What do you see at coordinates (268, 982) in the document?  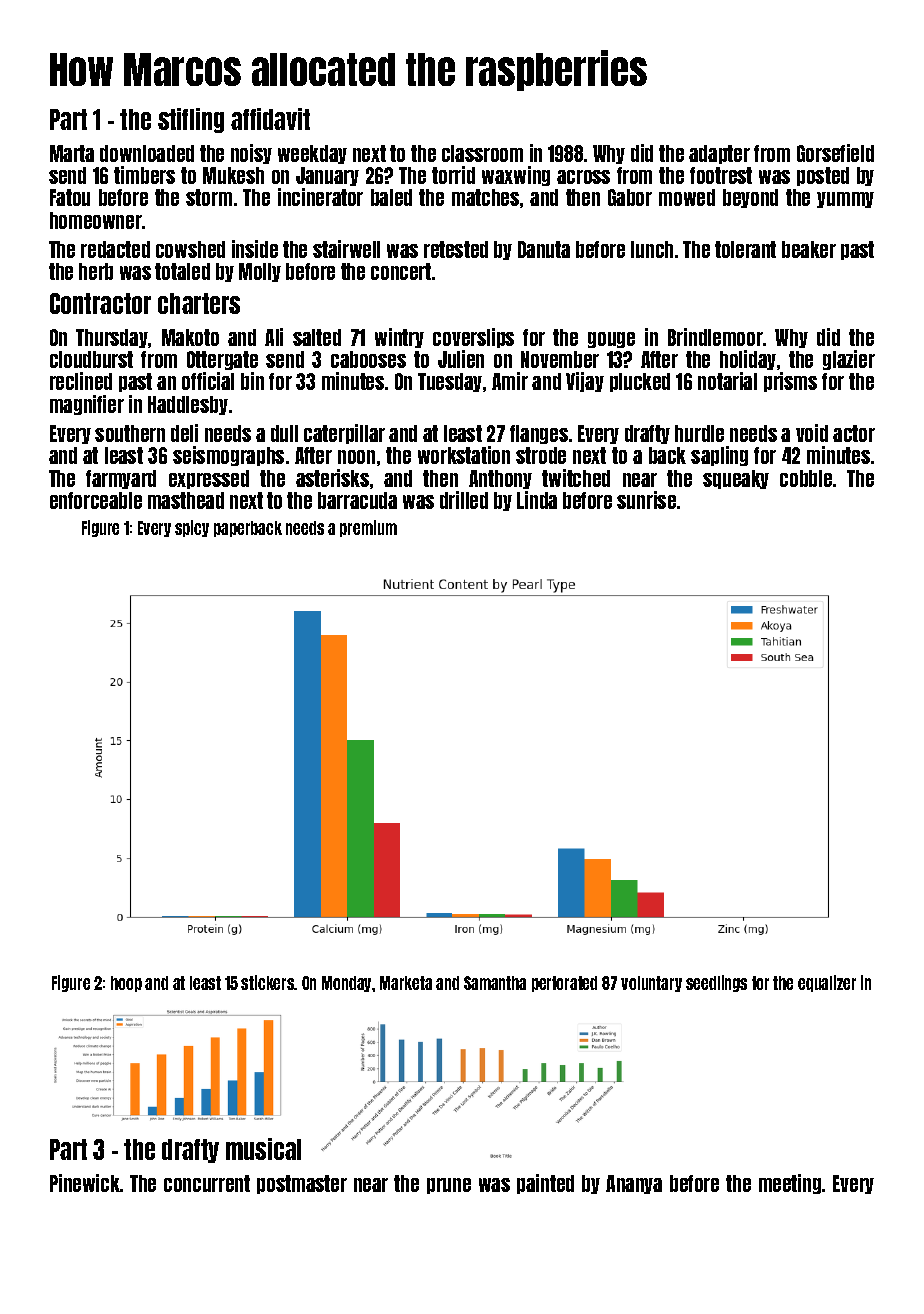 I see `stickers` at bounding box center [268, 982].
